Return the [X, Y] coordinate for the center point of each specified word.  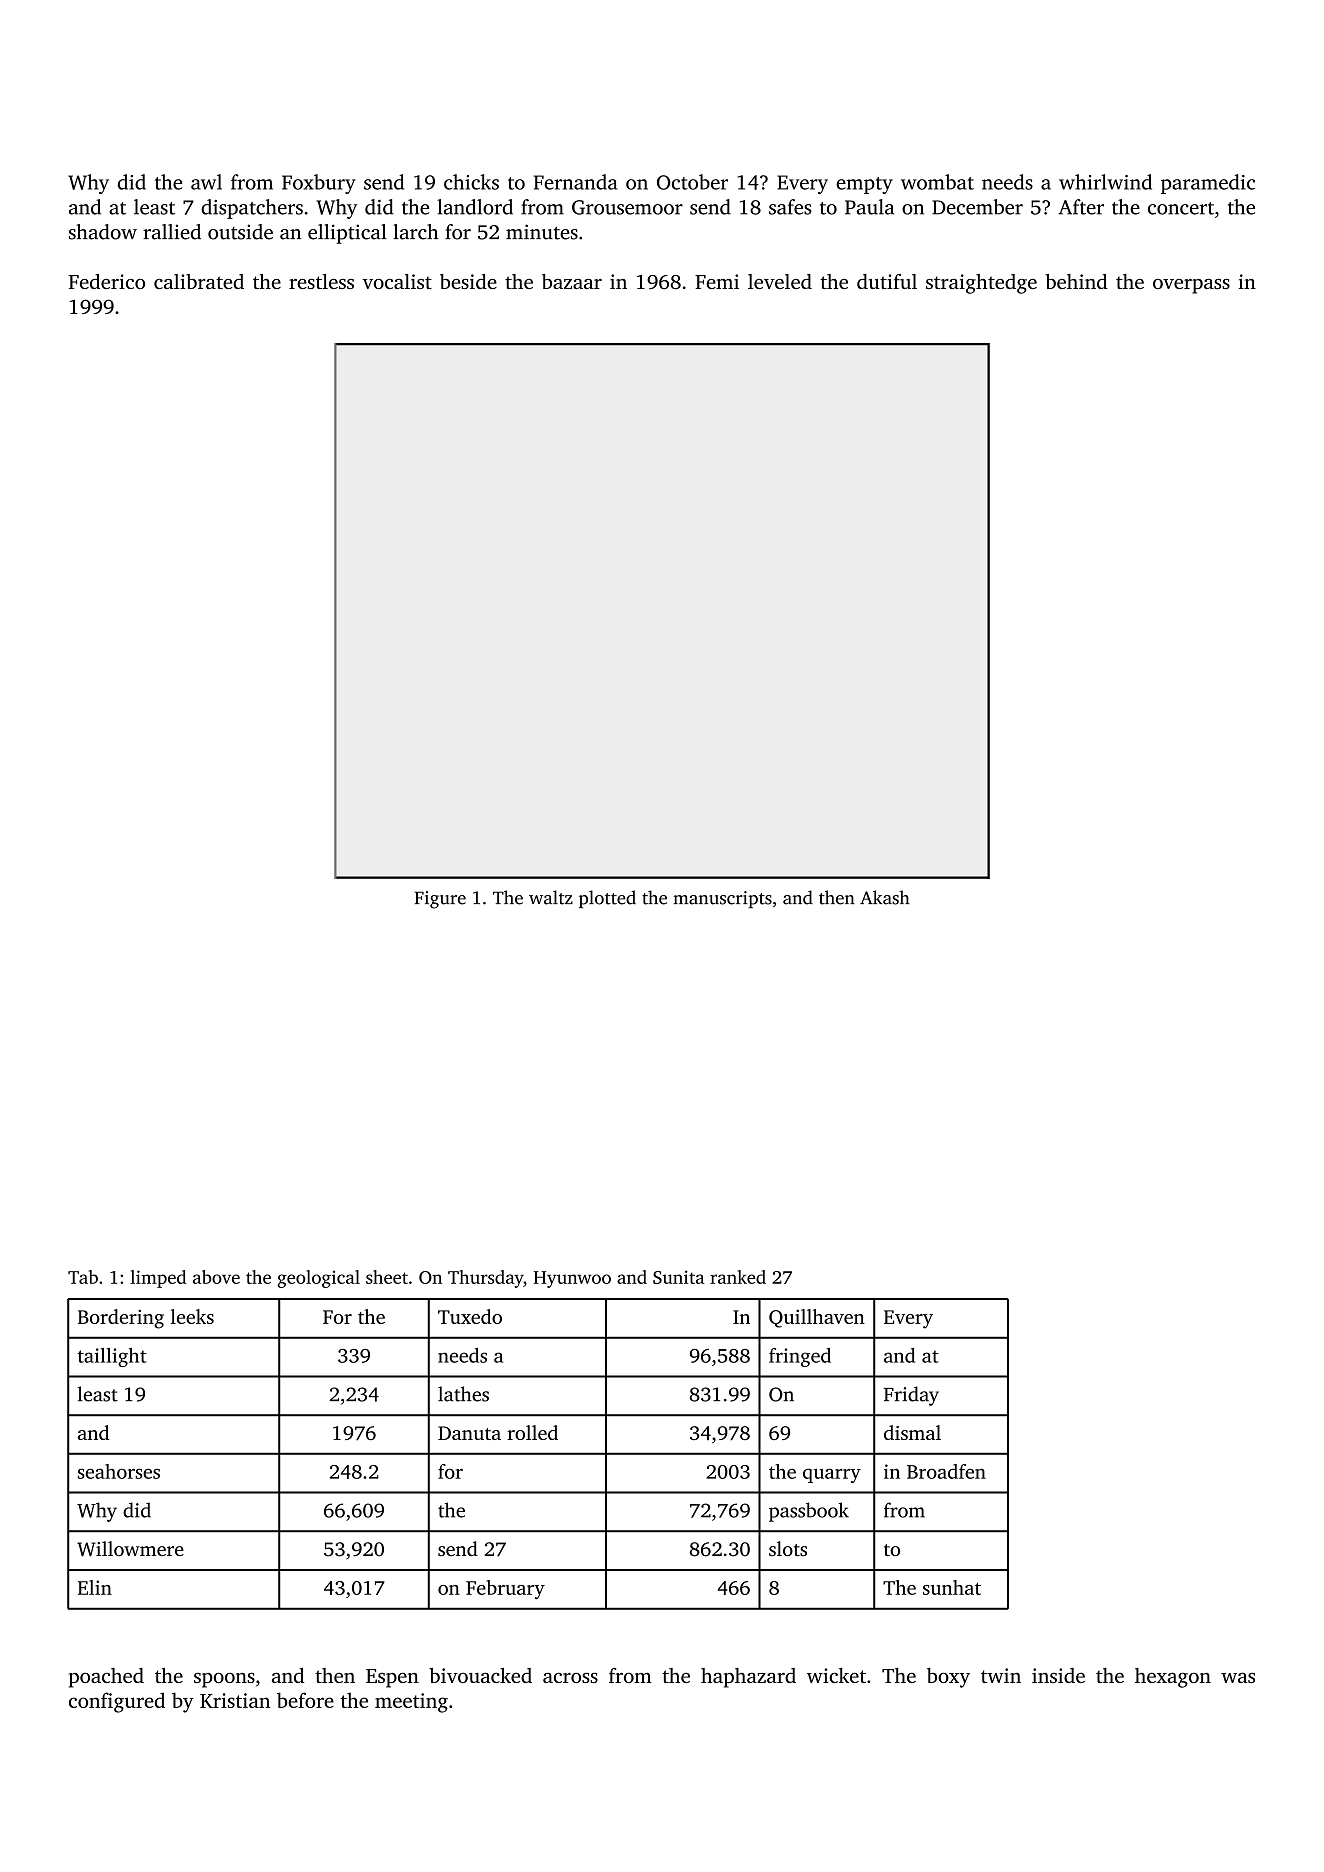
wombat [937, 182]
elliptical [347, 234]
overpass [1191, 286]
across [570, 1678]
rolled [532, 1432]
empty [864, 185]
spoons [224, 1680]
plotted [607, 899]
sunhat [952, 1587]
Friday [911, 1396]
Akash [885, 897]
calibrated [199, 281]
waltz [551, 897]
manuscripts [722, 899]
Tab [83, 1277]
